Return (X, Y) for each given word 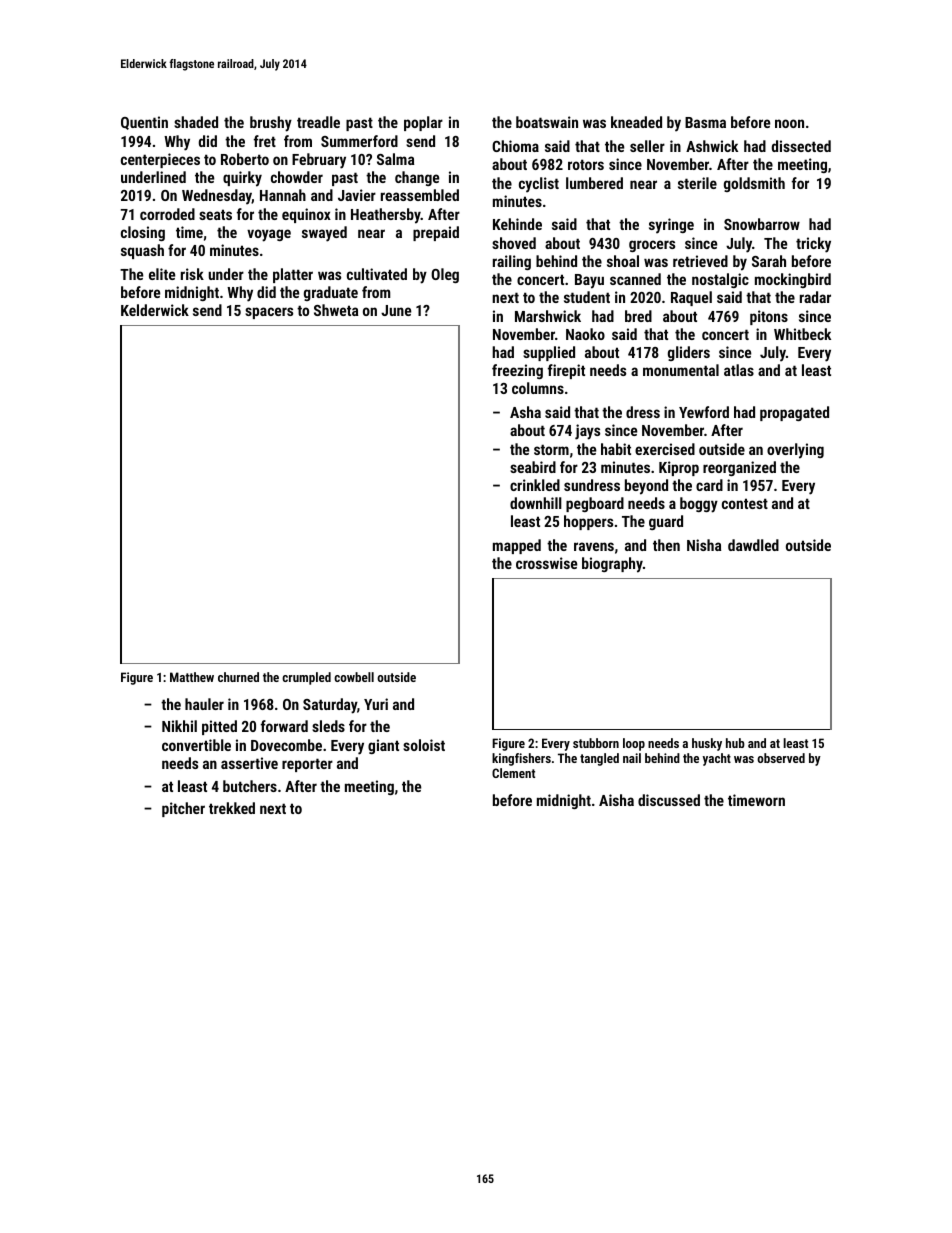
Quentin (144, 123)
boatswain (547, 122)
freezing (517, 371)
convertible (196, 745)
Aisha (616, 800)
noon (789, 123)
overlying (795, 451)
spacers (269, 313)
